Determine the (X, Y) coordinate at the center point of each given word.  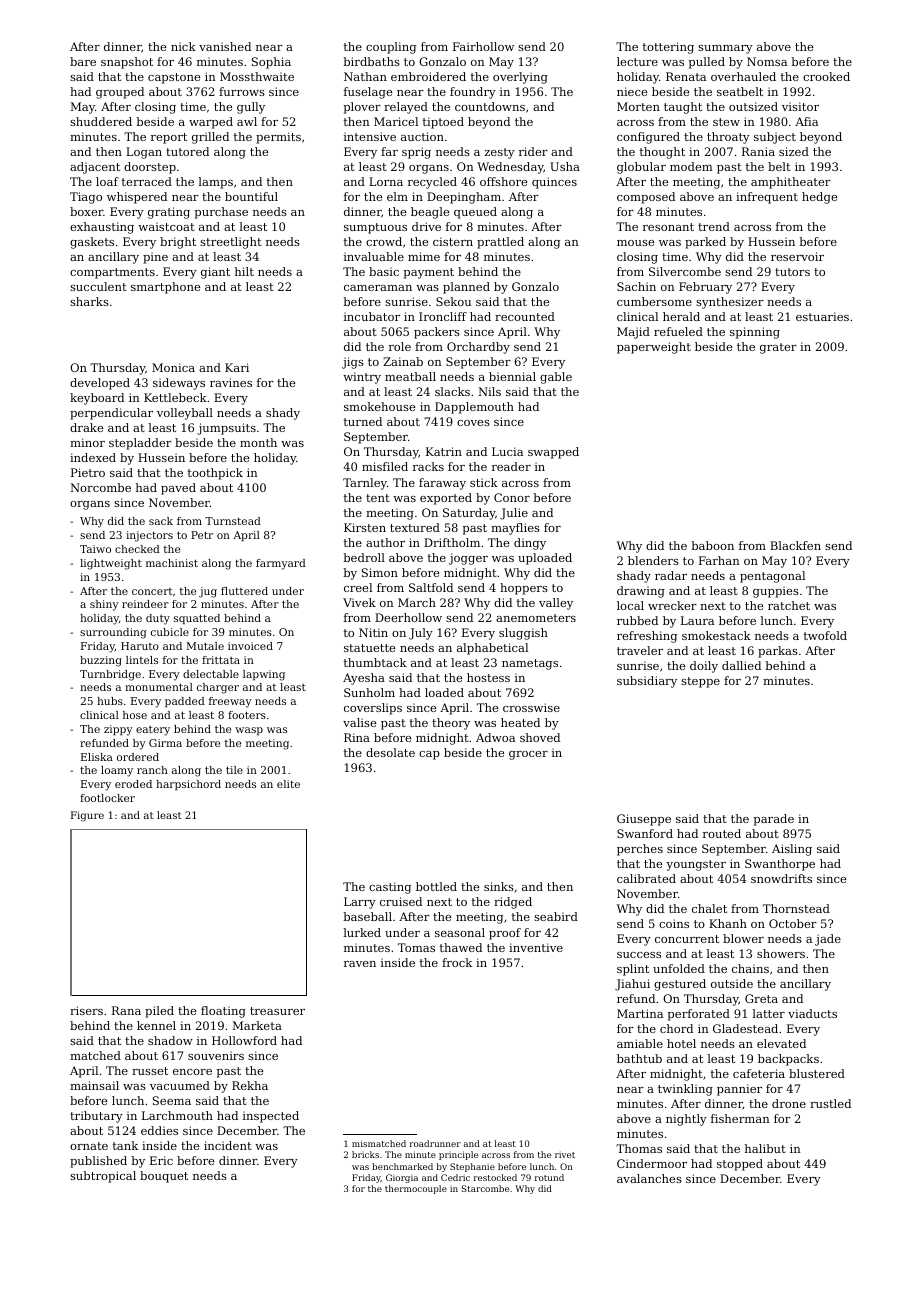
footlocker (107, 798)
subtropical (103, 1177)
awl (247, 121)
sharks (89, 301)
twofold (825, 635)
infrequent (767, 198)
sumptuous (375, 228)
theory (451, 724)
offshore (503, 181)
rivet (565, 1155)
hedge (819, 198)
